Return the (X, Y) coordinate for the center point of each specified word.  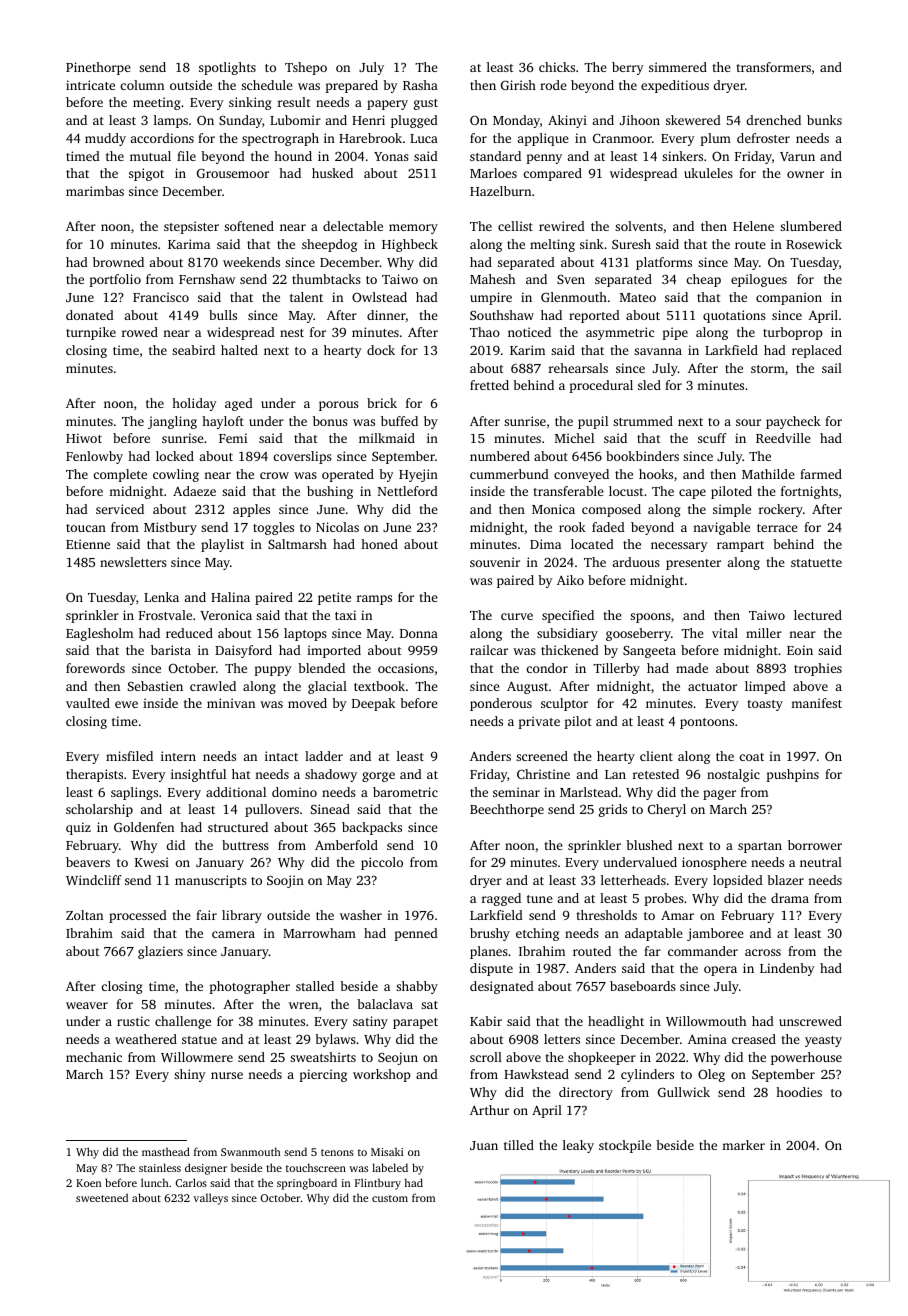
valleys (210, 1199)
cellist (515, 226)
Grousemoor (233, 173)
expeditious (675, 86)
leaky (578, 1146)
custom (390, 1198)
